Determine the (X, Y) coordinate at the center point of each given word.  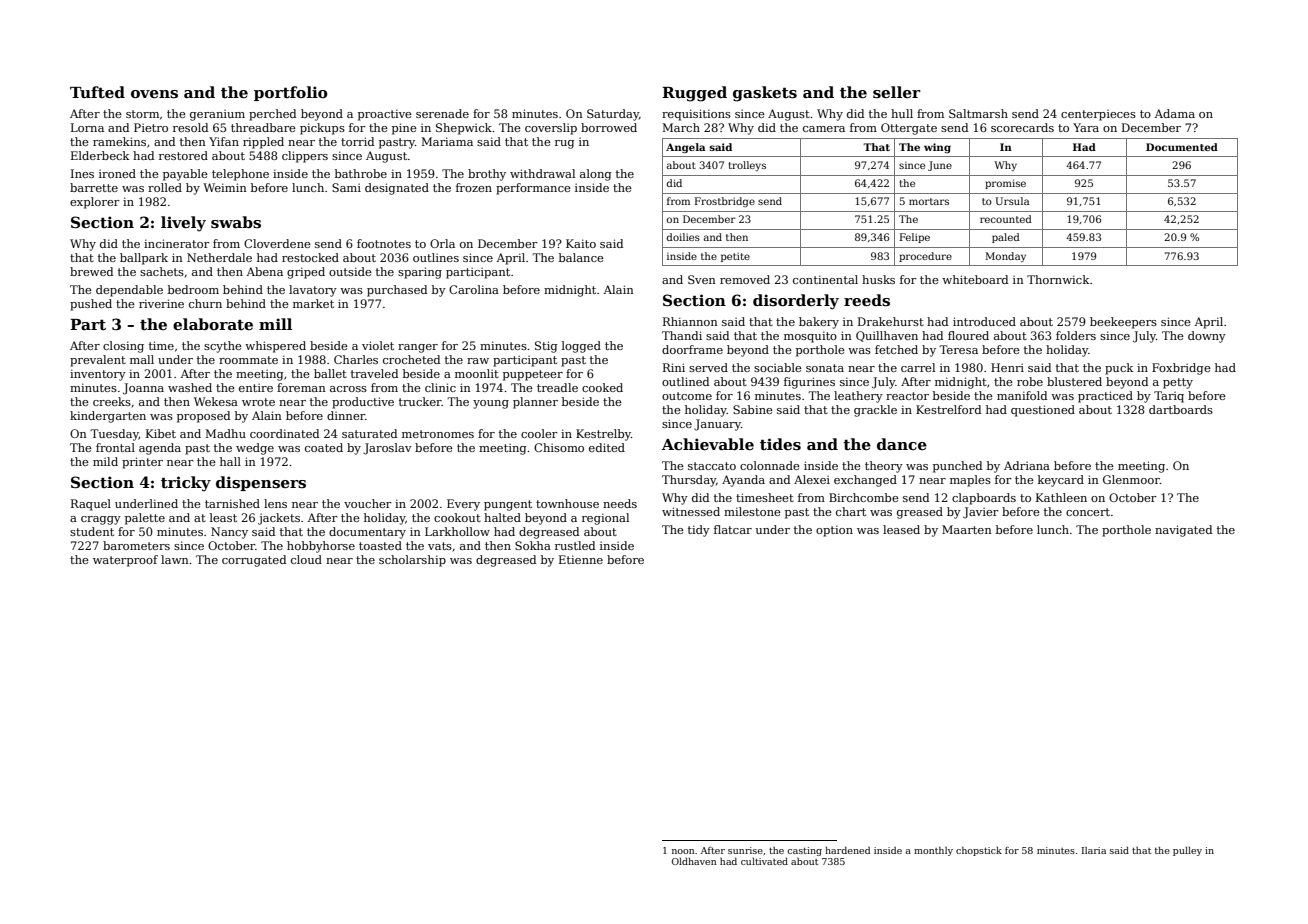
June (940, 166)
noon (683, 851)
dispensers (261, 483)
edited (607, 447)
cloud (306, 559)
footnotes (384, 243)
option (834, 531)
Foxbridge (1181, 369)
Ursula (1012, 201)
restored (183, 155)
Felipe (915, 238)
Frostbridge (725, 202)
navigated (1183, 531)
